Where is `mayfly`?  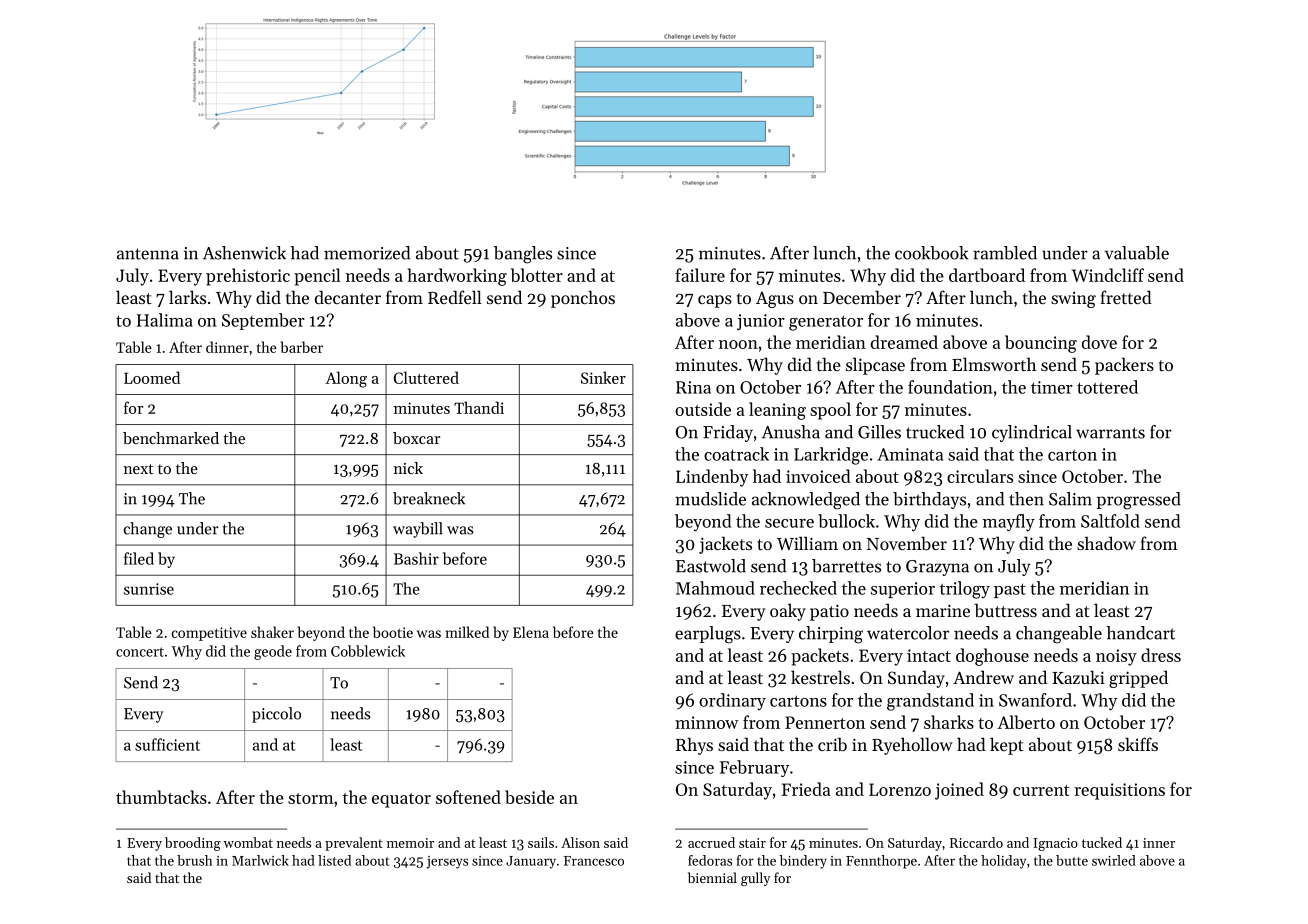 mayfly is located at coordinates (1009, 523).
